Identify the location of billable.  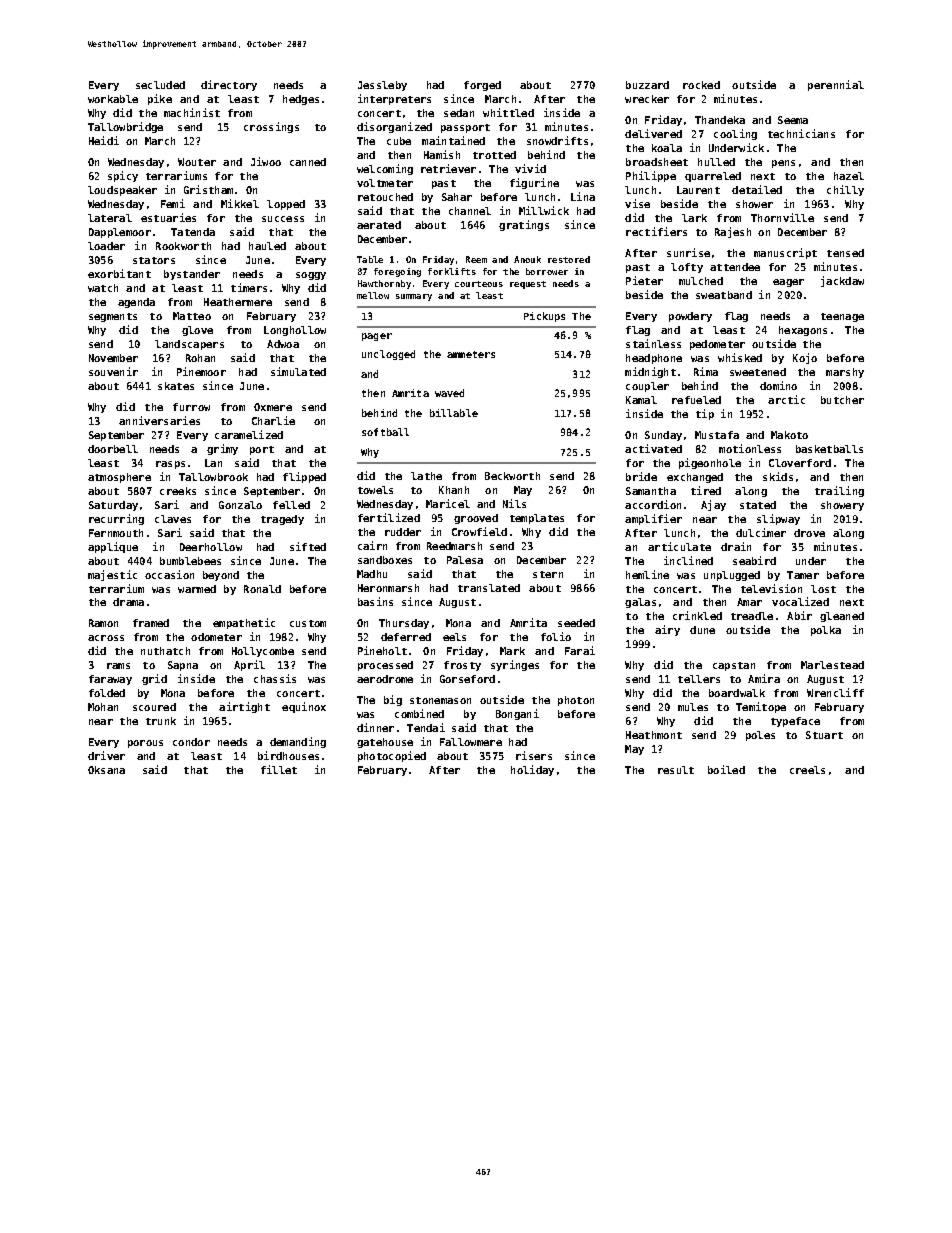
(454, 413).
